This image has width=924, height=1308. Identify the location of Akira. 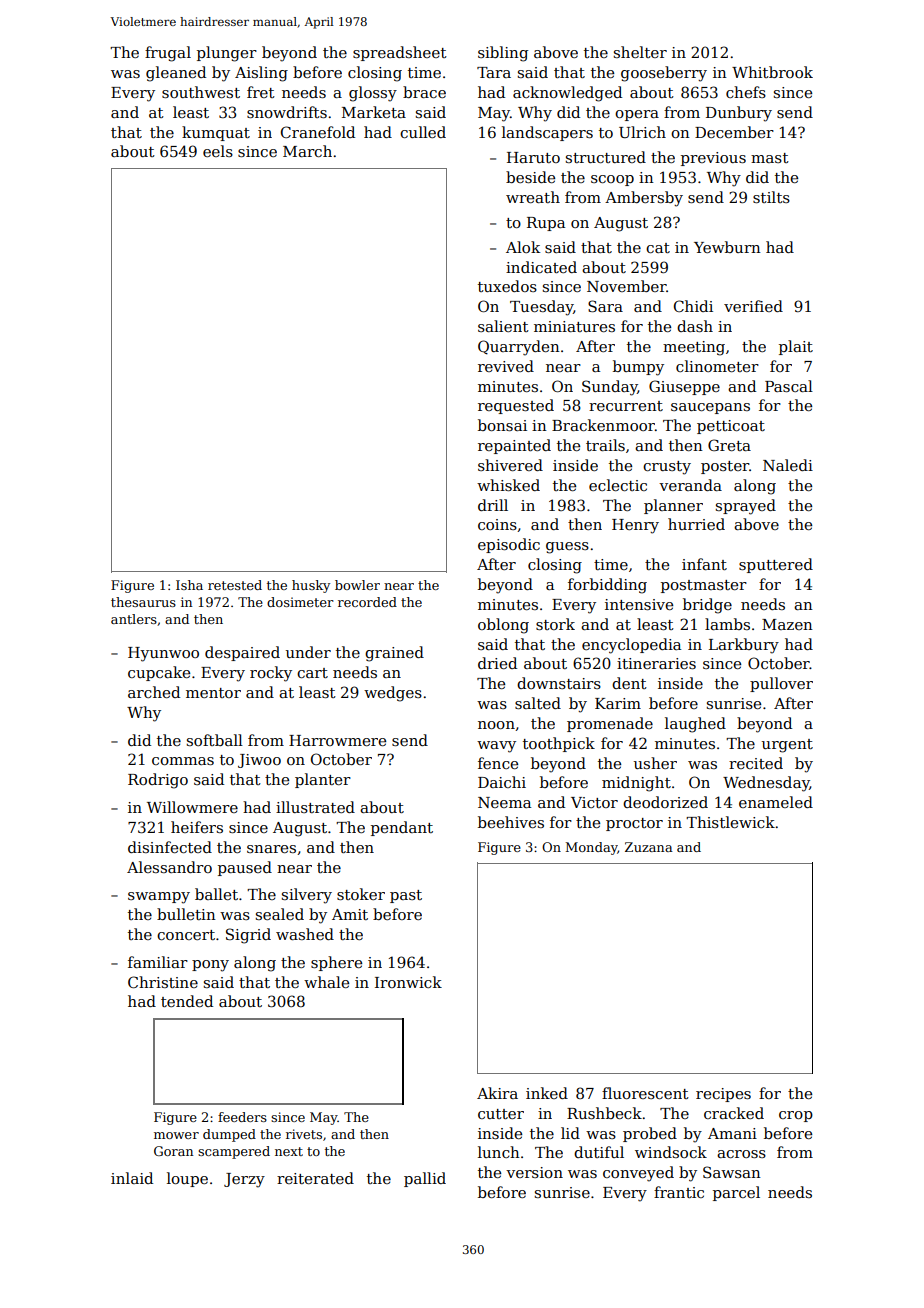
(497, 1093).
